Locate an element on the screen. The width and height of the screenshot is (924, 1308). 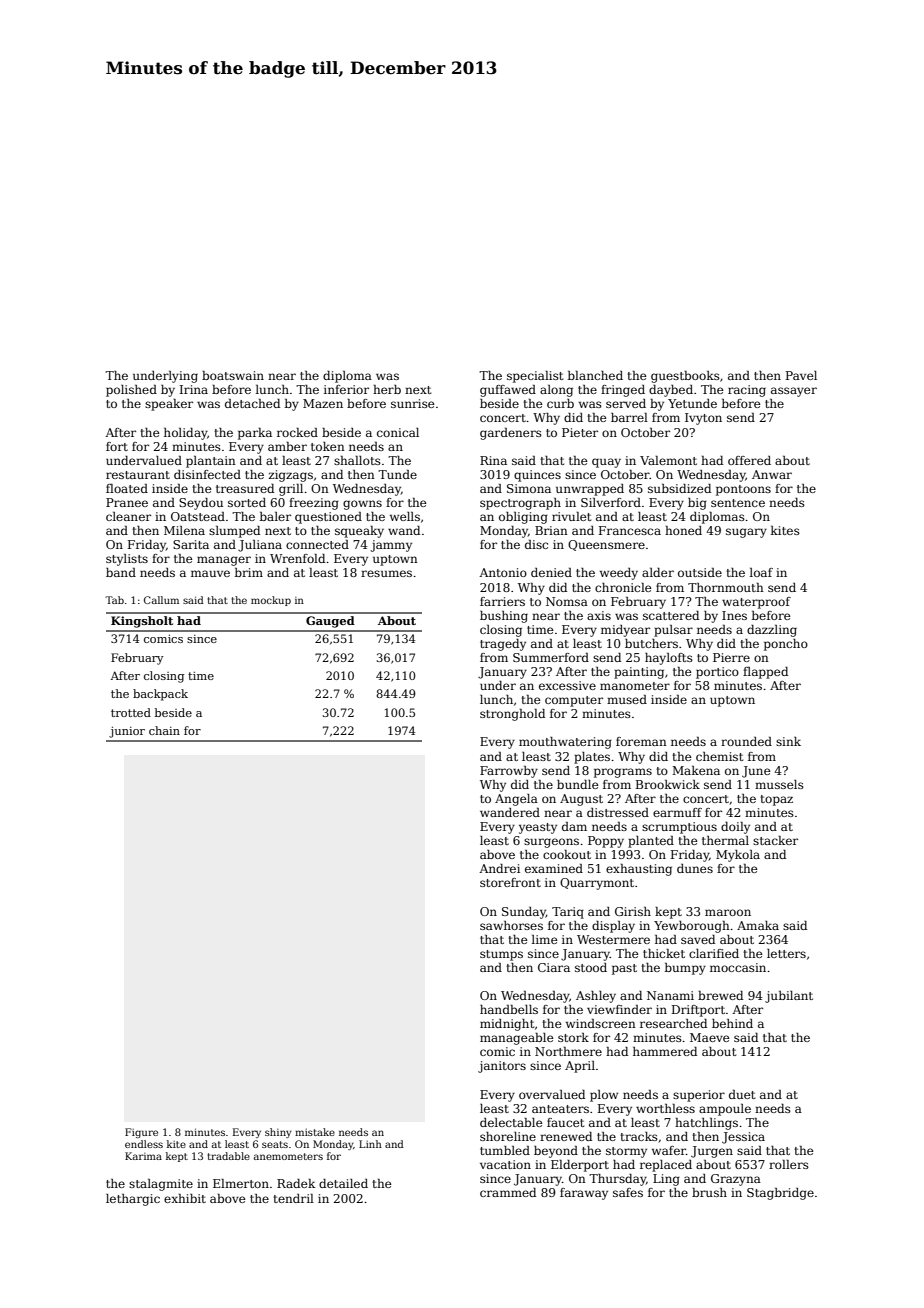
herb is located at coordinates (387, 389).
